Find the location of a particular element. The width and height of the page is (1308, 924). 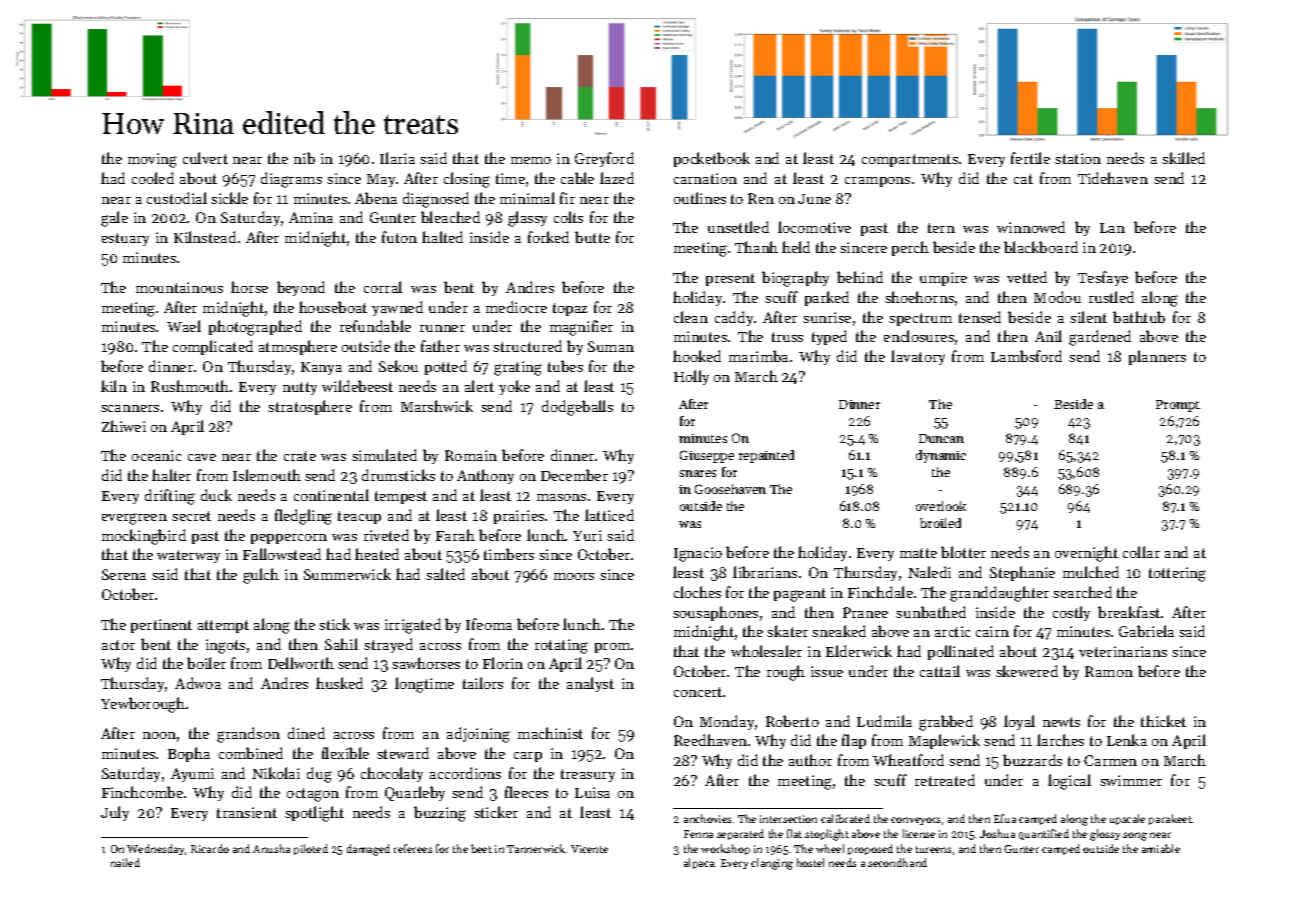

Duncan is located at coordinates (941, 438).
